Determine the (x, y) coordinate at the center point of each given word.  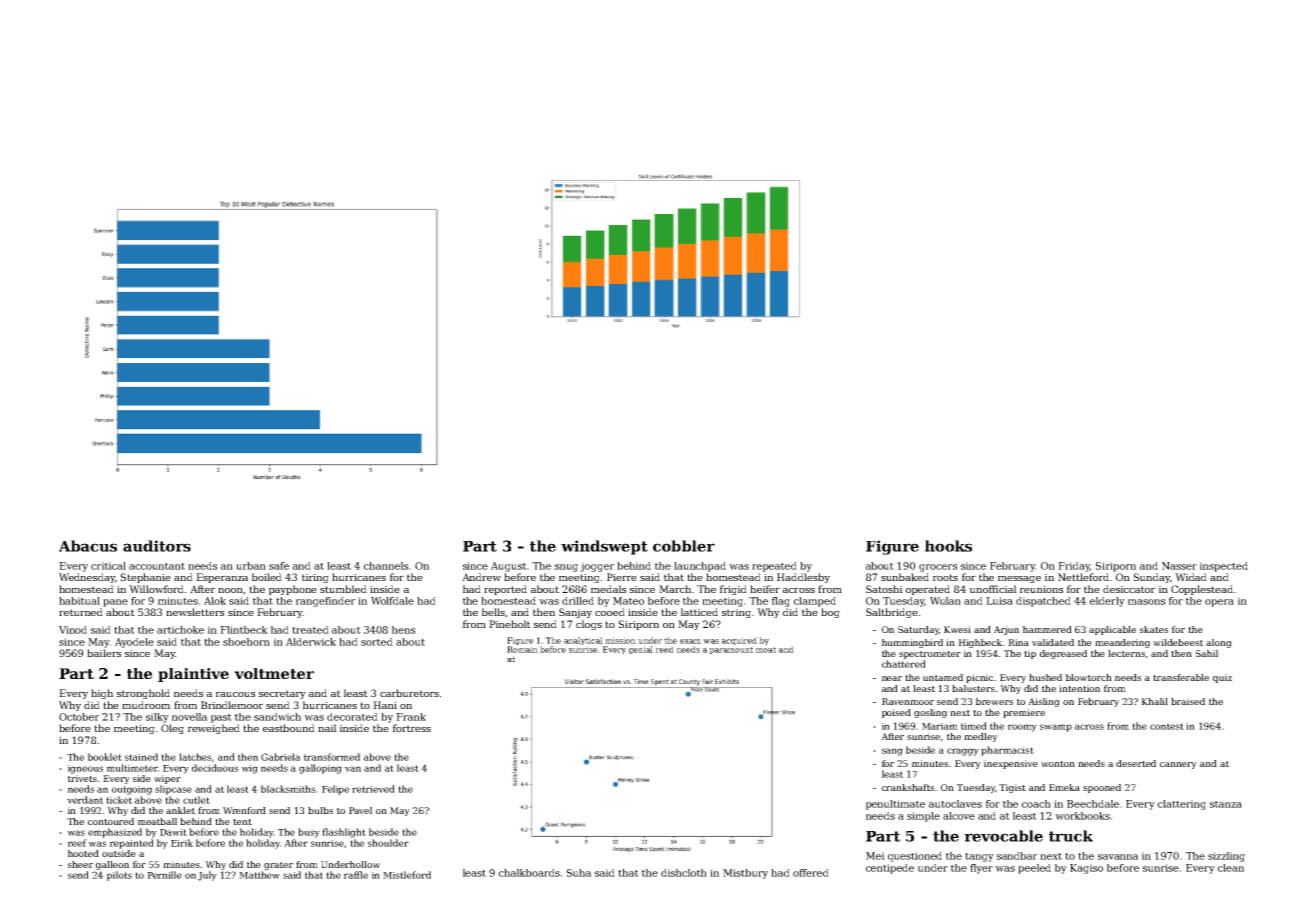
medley (981, 737)
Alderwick (311, 642)
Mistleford (407, 875)
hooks (948, 546)
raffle (356, 875)
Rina (1018, 642)
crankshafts (908, 787)
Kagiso (1086, 869)
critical (108, 566)
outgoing (132, 790)
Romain (522, 649)
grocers (938, 568)
